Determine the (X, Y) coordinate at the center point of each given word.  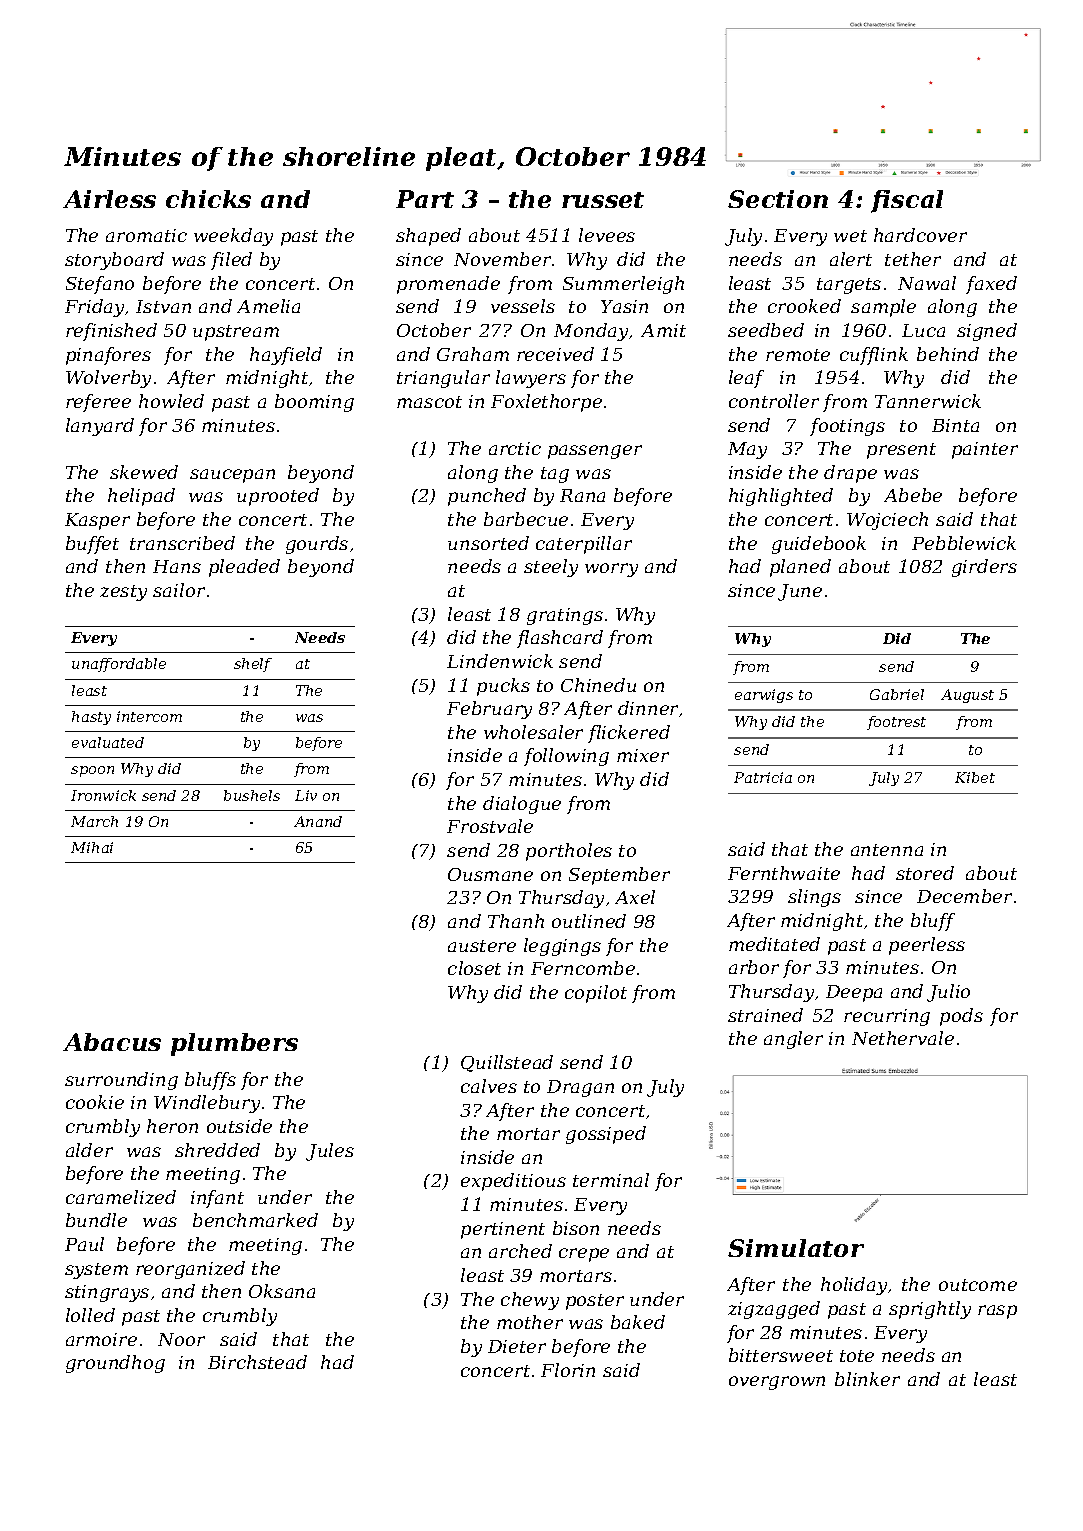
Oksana (282, 1291)
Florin (568, 1370)
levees (607, 235)
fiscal (907, 201)
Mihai (92, 847)
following (566, 757)
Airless (109, 199)
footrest (896, 723)
